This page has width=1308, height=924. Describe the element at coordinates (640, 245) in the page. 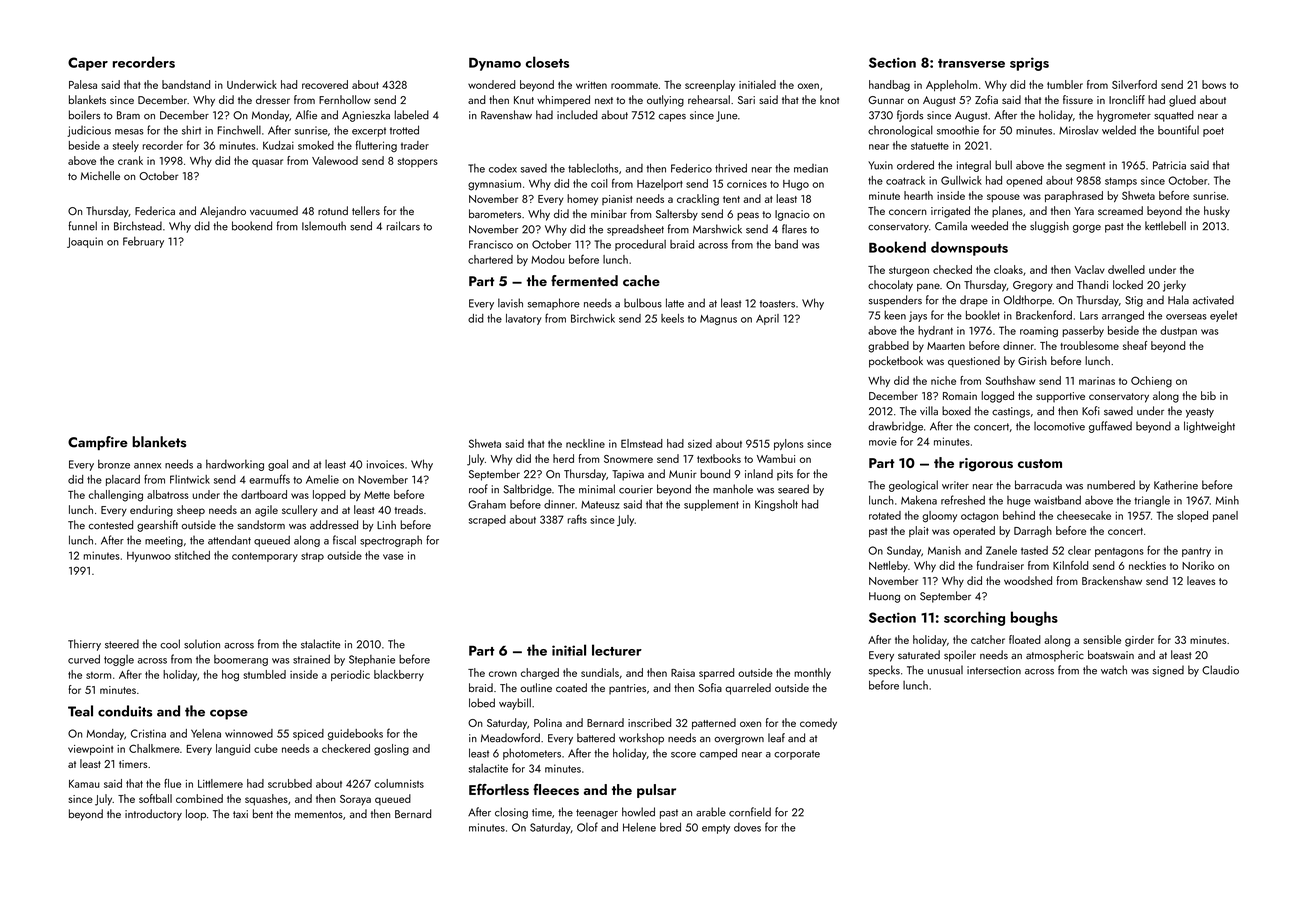

I see `procedural` at that location.
